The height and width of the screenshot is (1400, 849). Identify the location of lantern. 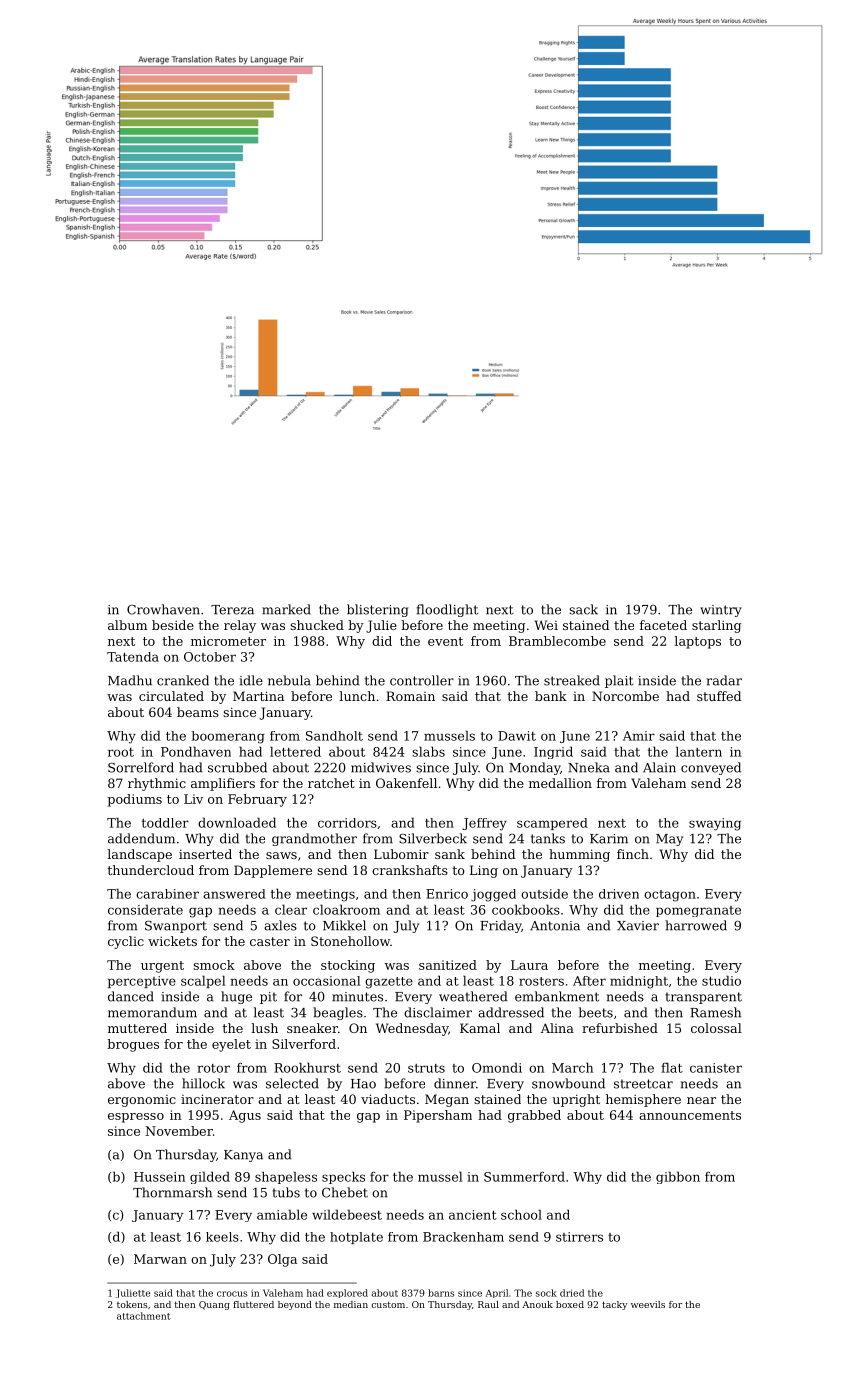
(699, 751).
